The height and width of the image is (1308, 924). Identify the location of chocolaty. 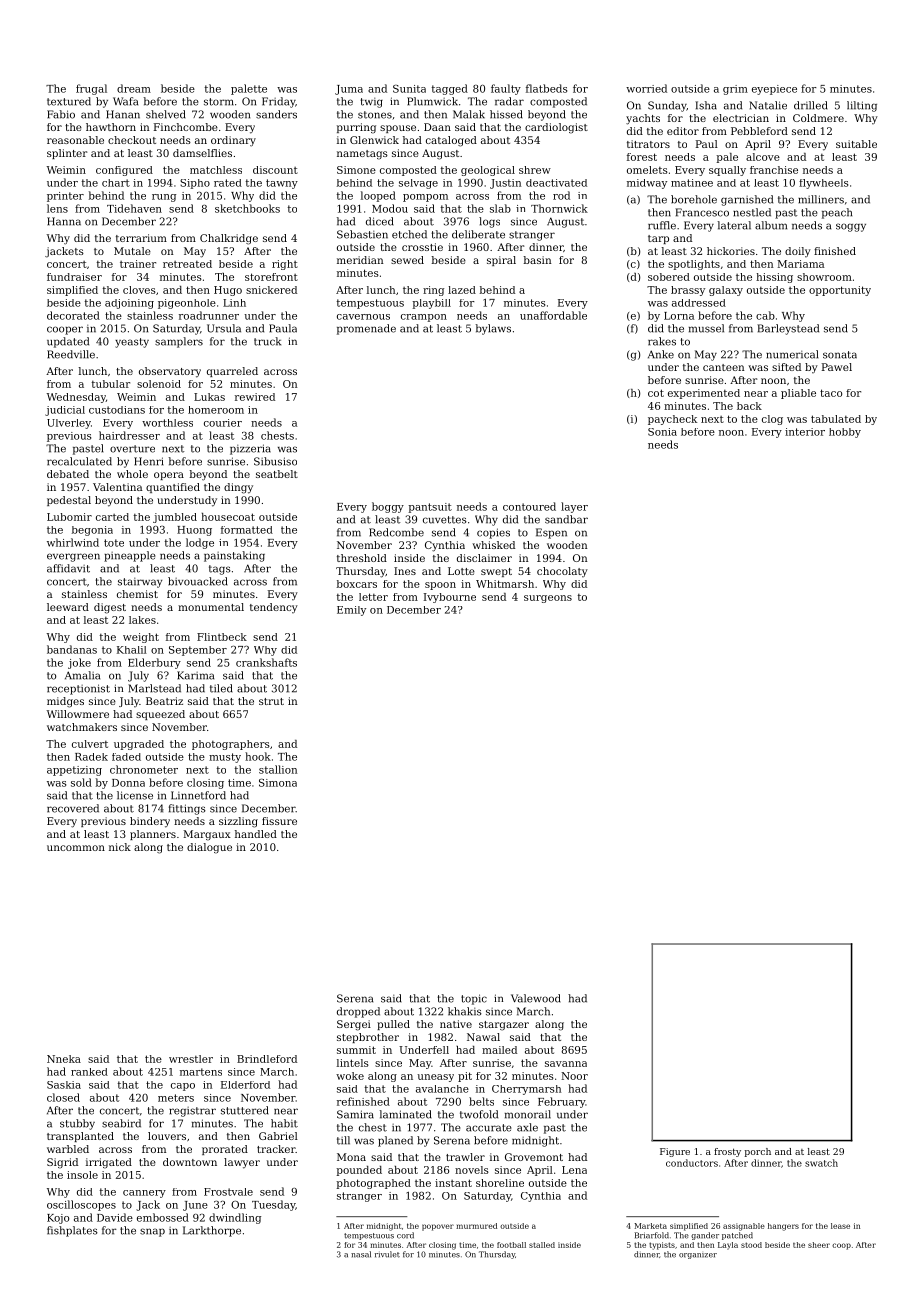
(562, 572).
